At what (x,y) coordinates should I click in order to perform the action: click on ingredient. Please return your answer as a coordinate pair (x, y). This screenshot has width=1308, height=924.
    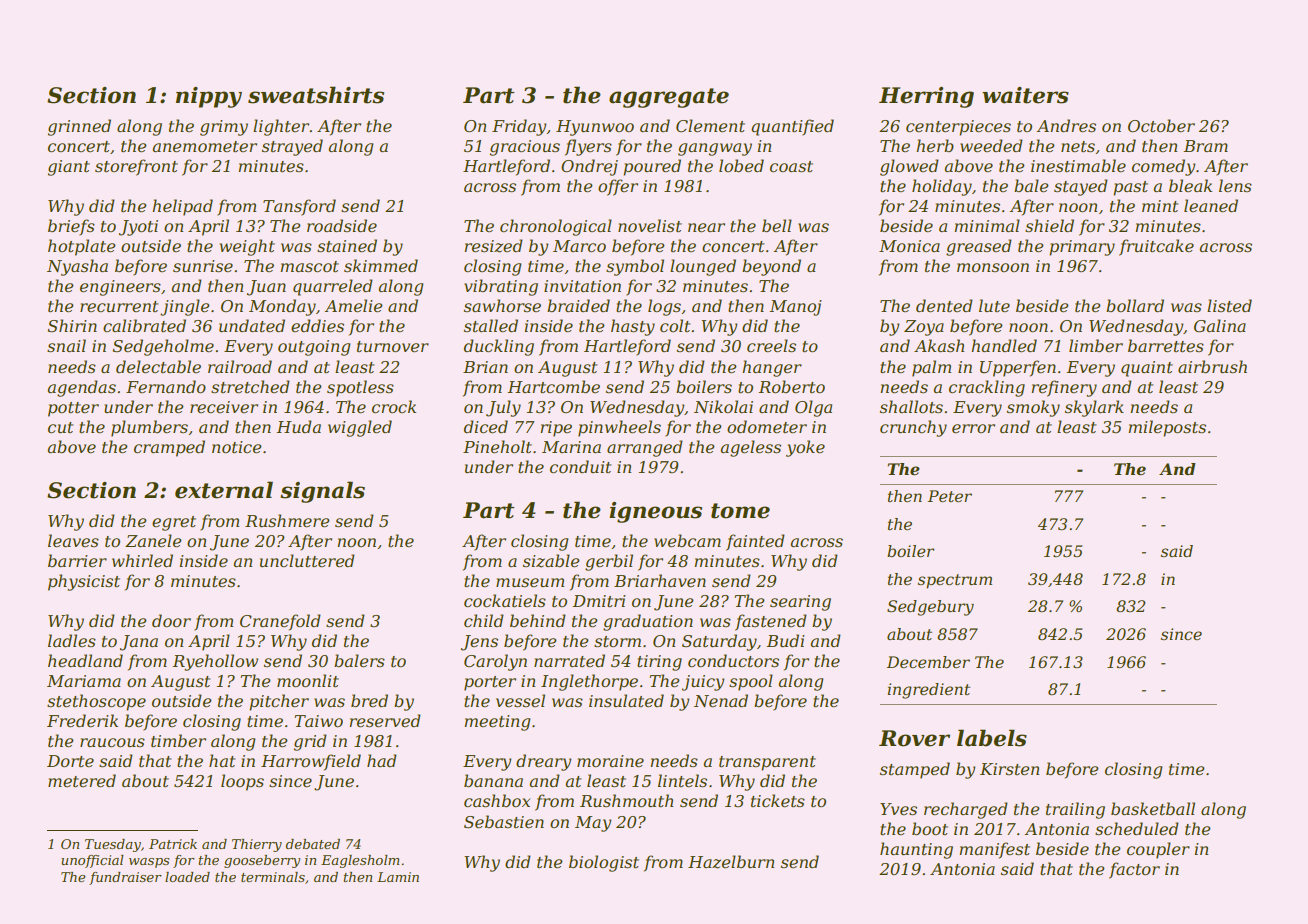
    Looking at the image, I should click on (928, 691).
